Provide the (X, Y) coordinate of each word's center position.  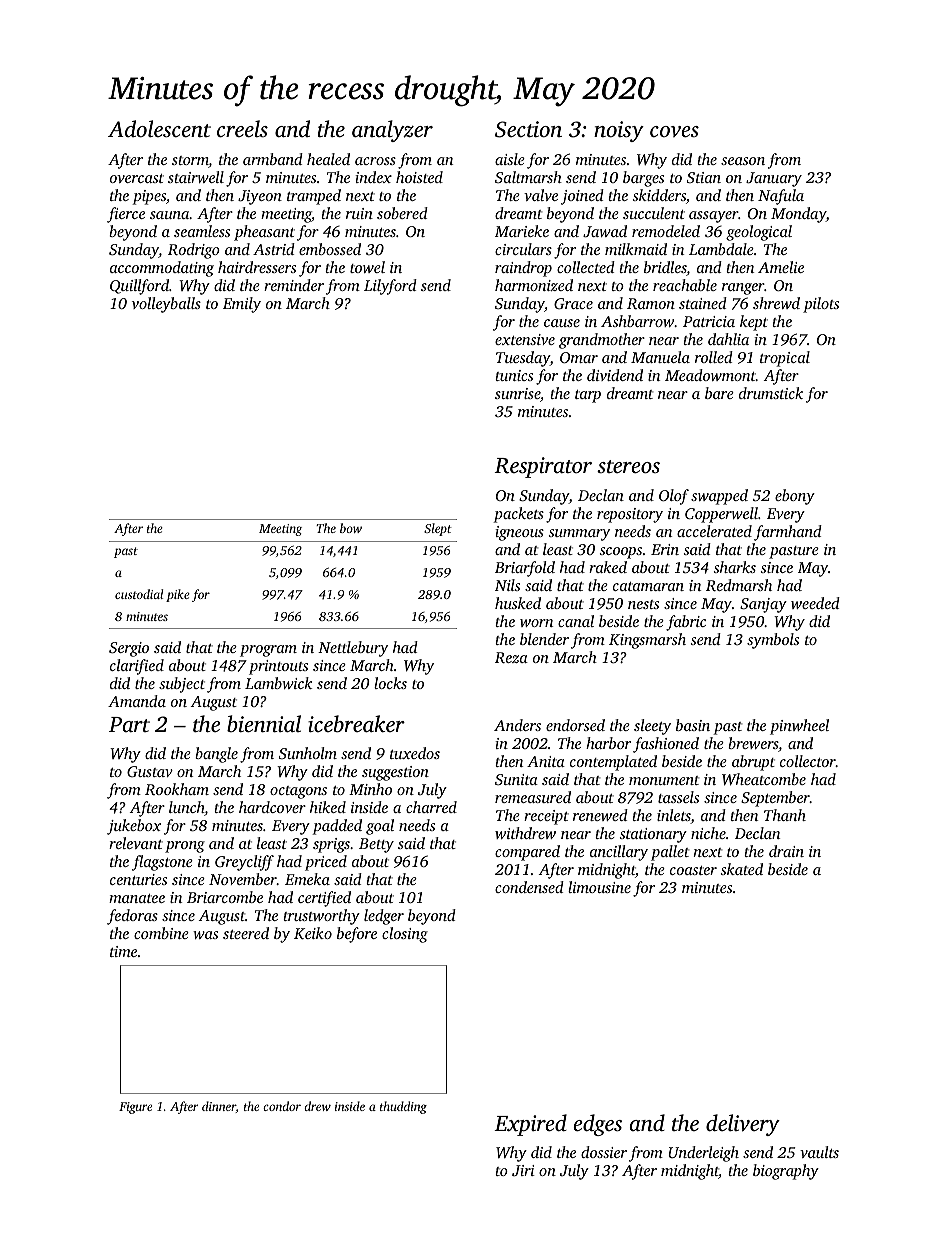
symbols (773, 641)
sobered (402, 213)
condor (282, 1106)
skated (741, 869)
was (205, 935)
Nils (507, 585)
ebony (795, 497)
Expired (530, 1125)
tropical (785, 359)
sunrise (517, 393)
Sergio (129, 649)
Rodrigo (194, 251)
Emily (242, 305)
